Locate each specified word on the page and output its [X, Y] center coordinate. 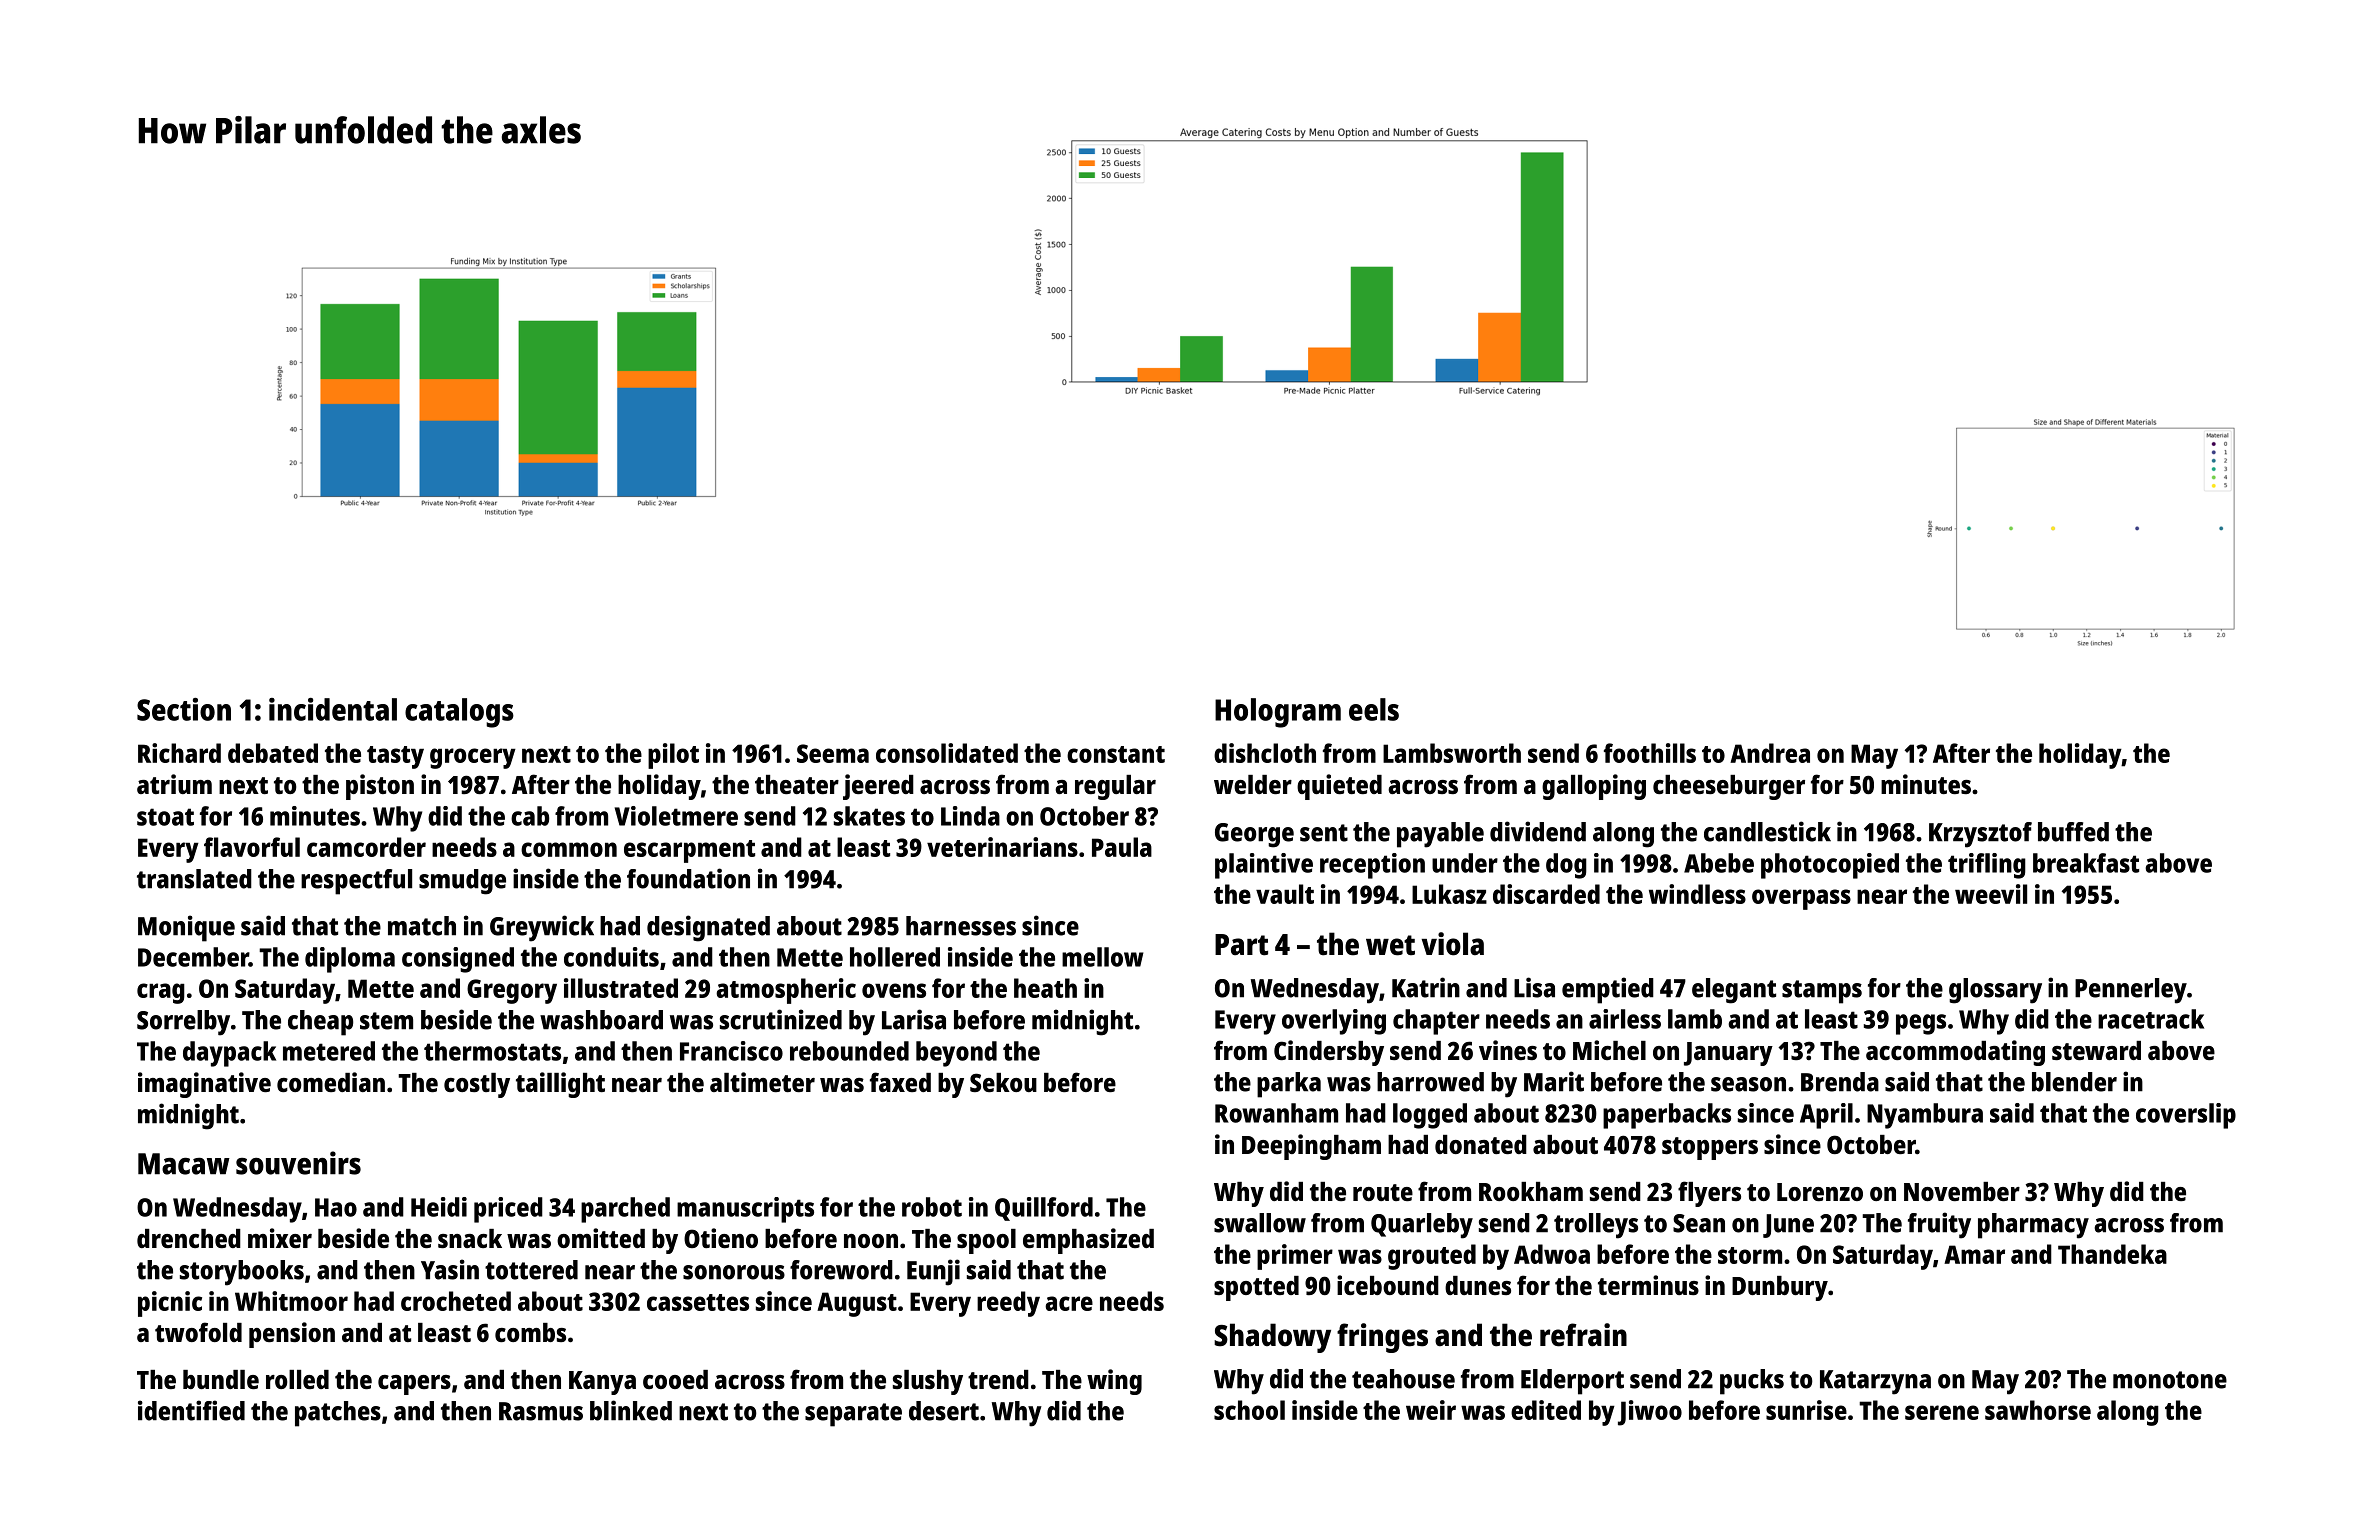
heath [1045, 988]
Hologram [1278, 713]
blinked [631, 1410]
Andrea [1770, 753]
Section [184, 709]
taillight [560, 1085]
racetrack [2151, 1019]
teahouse [1403, 1379]
